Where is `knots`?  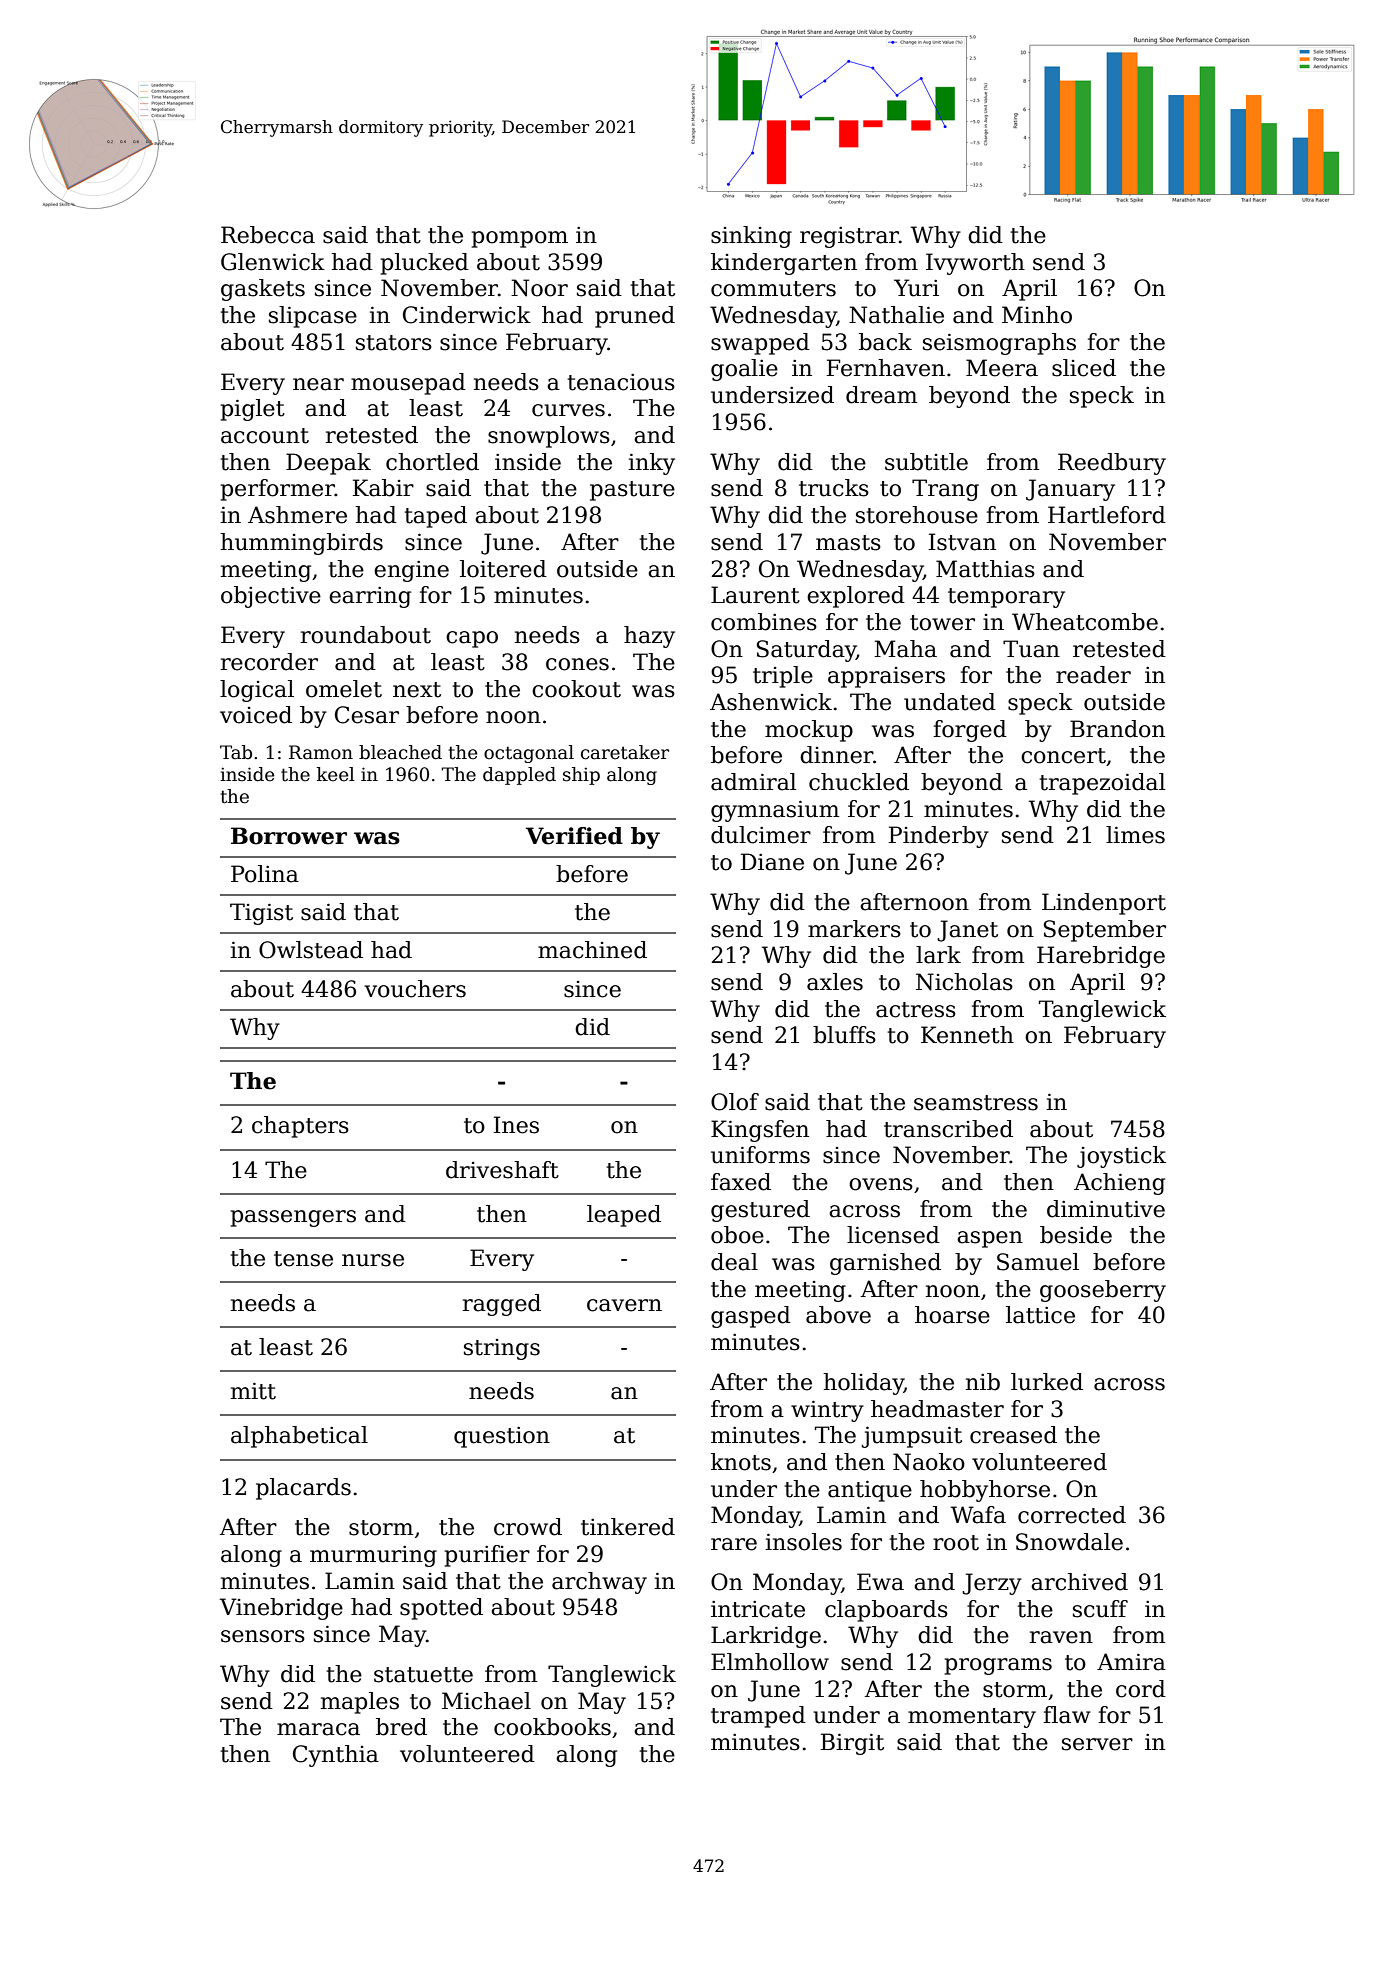
knots is located at coordinates (741, 1462).
